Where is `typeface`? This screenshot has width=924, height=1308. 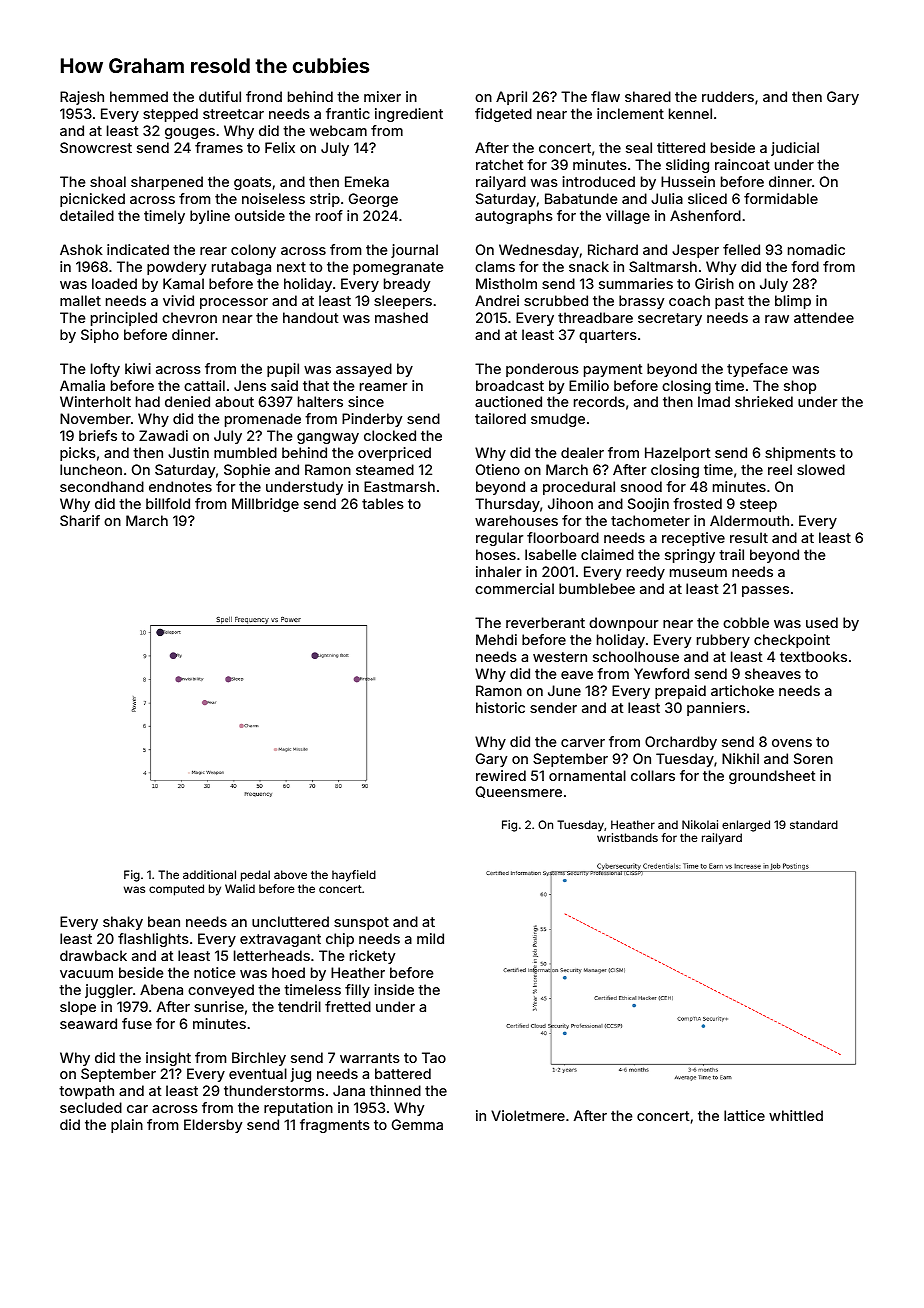 typeface is located at coordinates (757, 370).
